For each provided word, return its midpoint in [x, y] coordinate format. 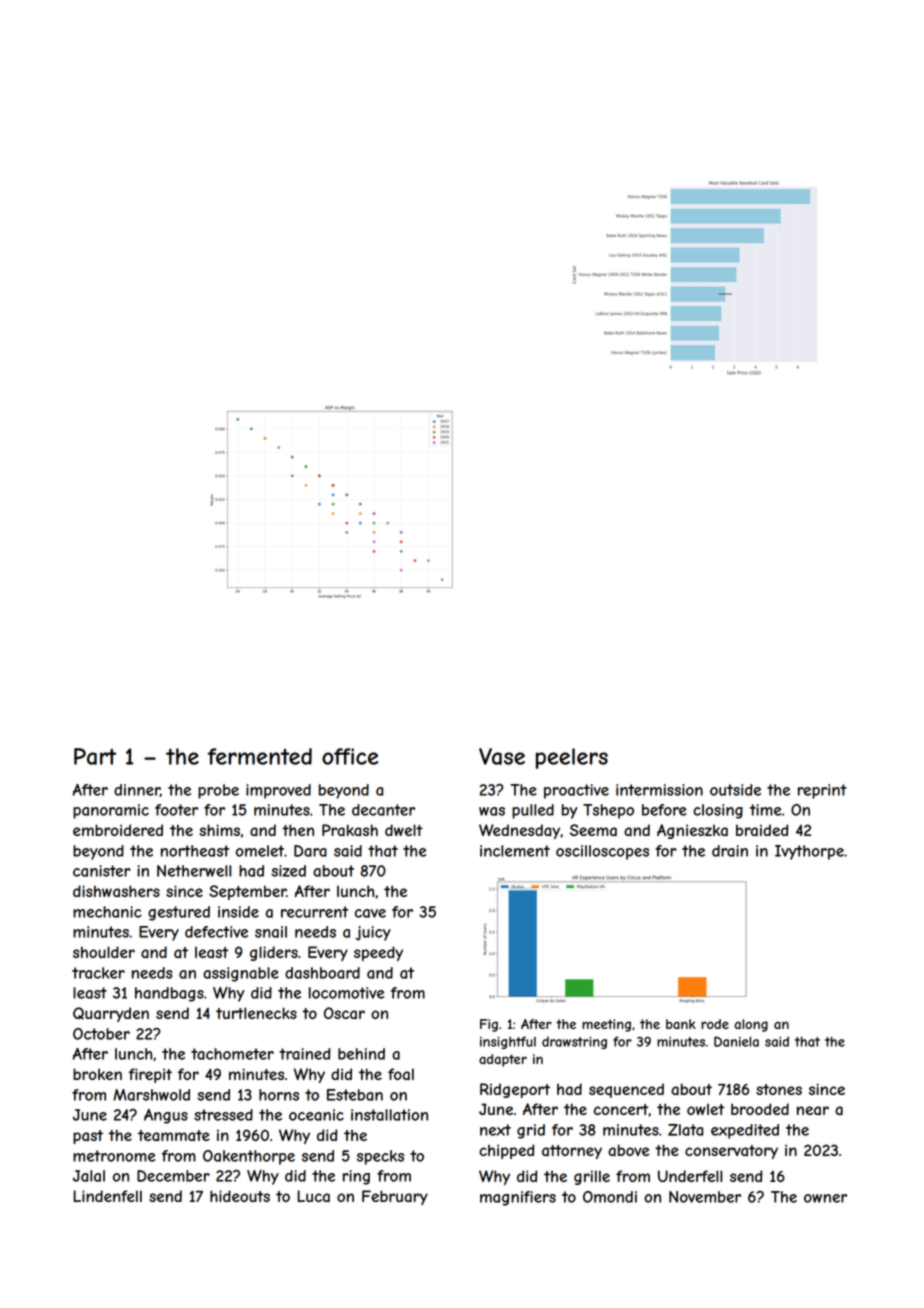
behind [361, 1054]
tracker [98, 973]
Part [95, 756]
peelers [572, 758]
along [751, 1025]
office [350, 756]
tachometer [232, 1054]
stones [779, 1089]
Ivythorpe [809, 852]
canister [102, 871]
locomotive [346, 993]
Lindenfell [107, 1196]
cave [370, 913]
